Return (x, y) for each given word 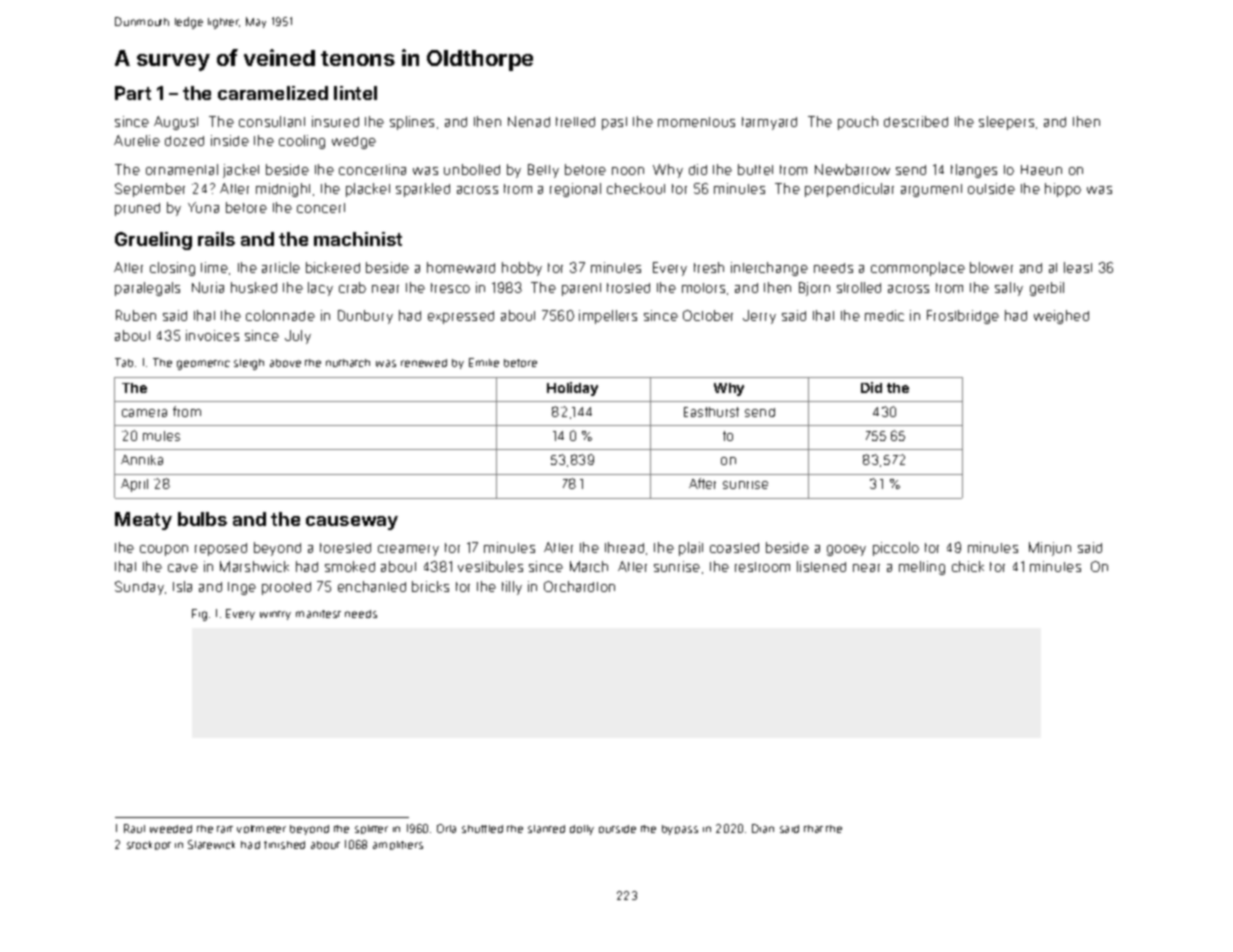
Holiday (572, 389)
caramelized (273, 93)
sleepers (1006, 123)
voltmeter (261, 829)
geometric (203, 365)
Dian (763, 828)
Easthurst (711, 412)
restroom (762, 567)
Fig (199, 615)
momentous (696, 122)
